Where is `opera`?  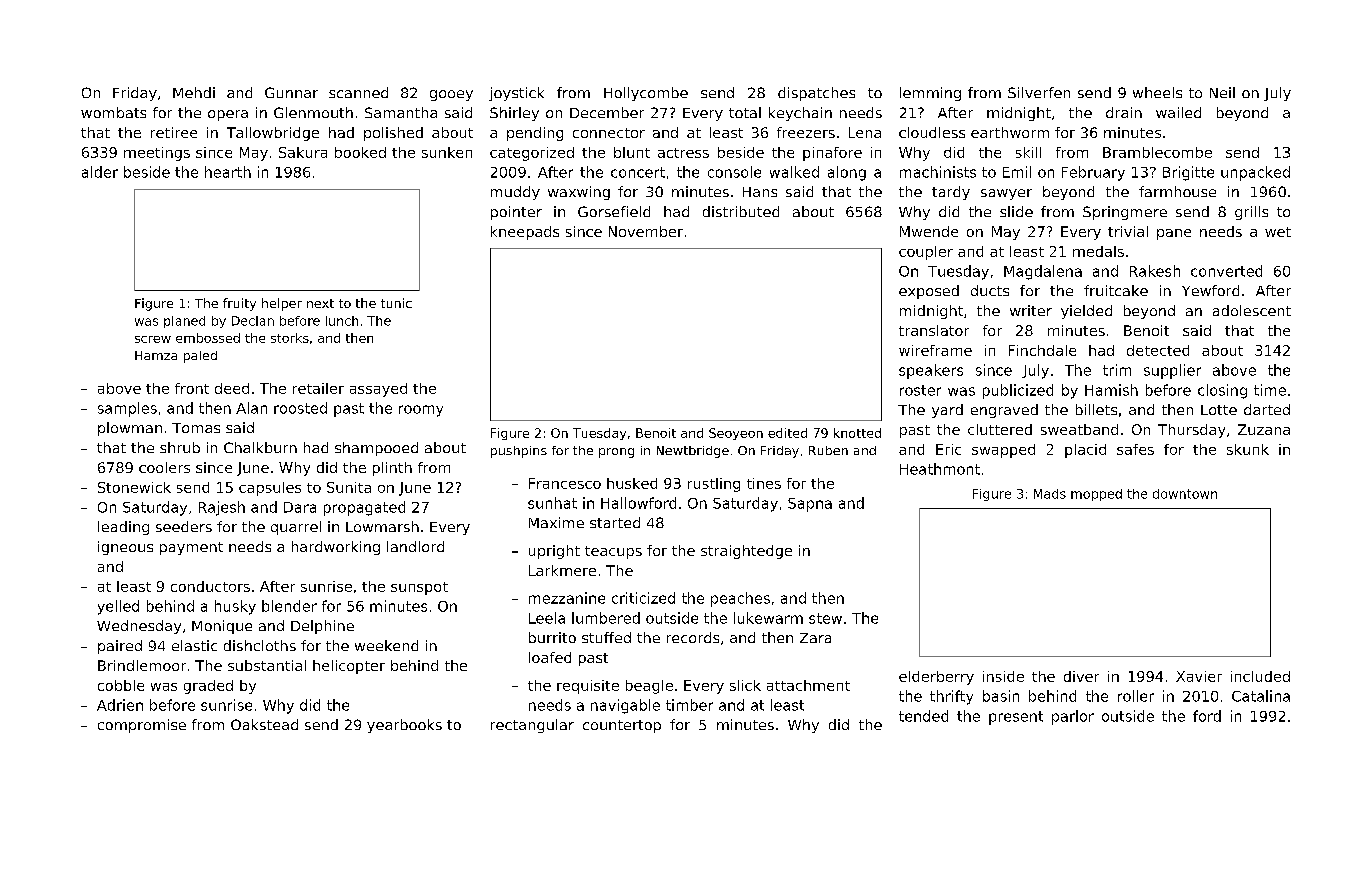 opera is located at coordinates (228, 115).
